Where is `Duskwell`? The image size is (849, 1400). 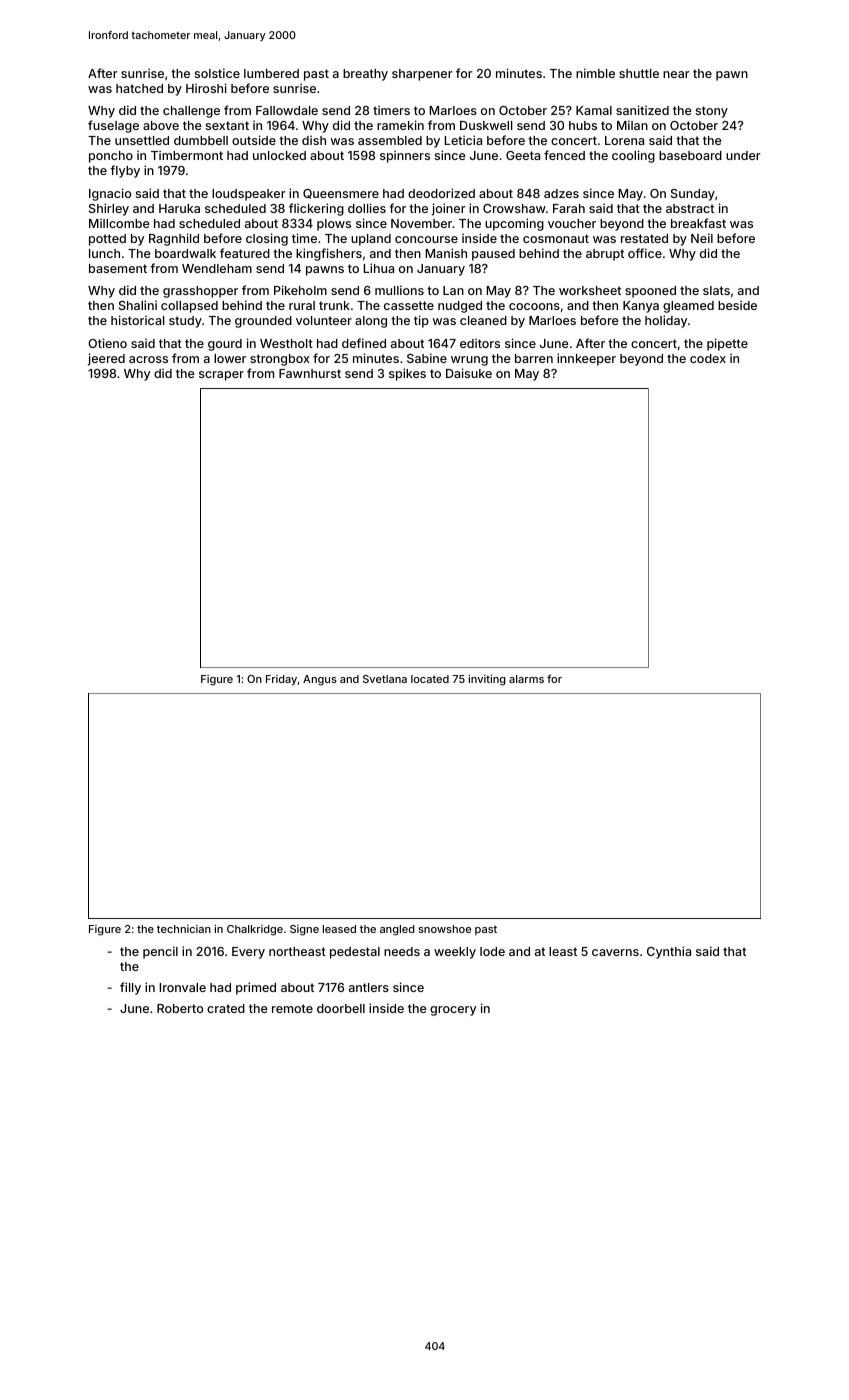 Duskwell is located at coordinates (486, 125).
